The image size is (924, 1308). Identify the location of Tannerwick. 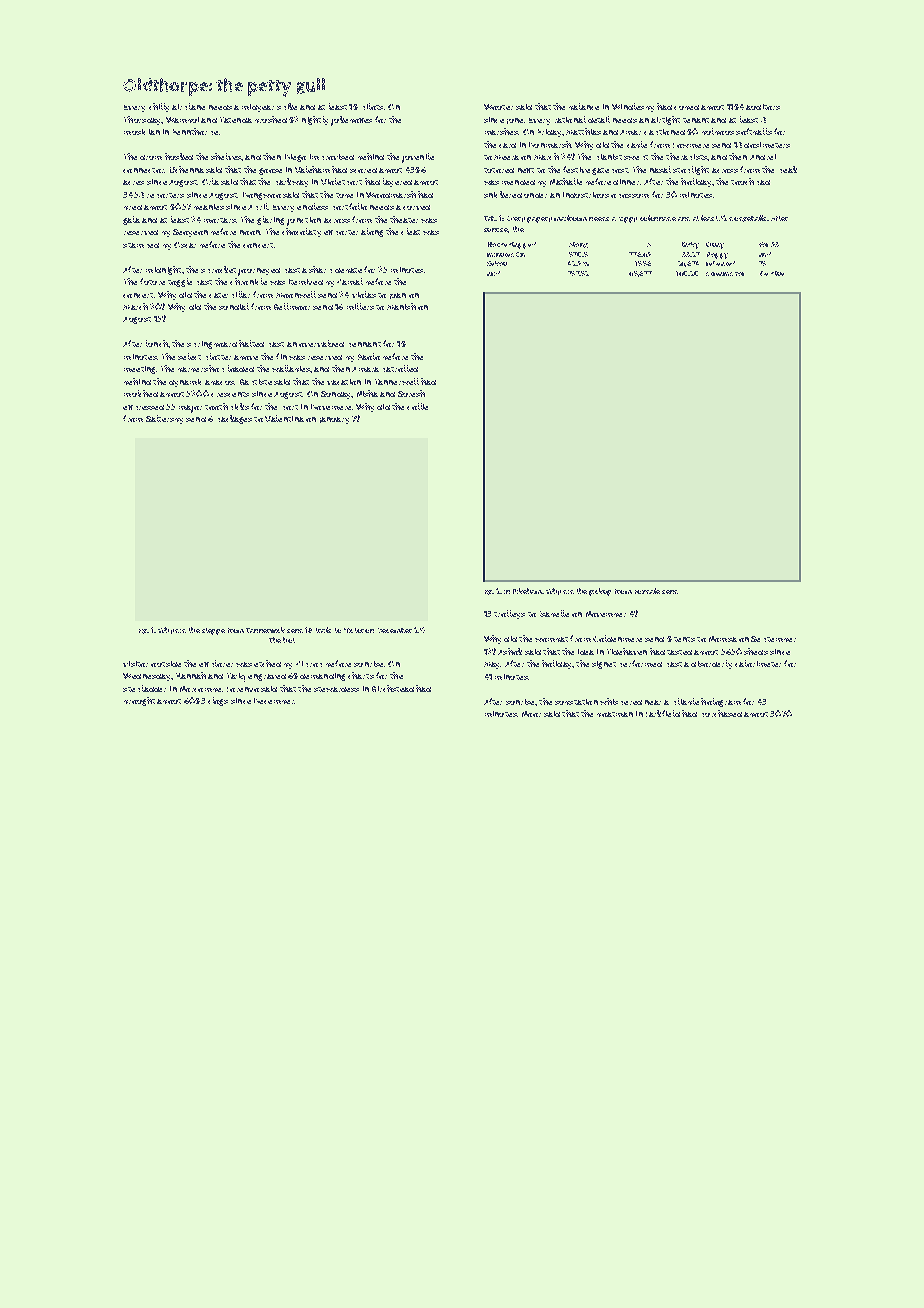
(265, 630).
